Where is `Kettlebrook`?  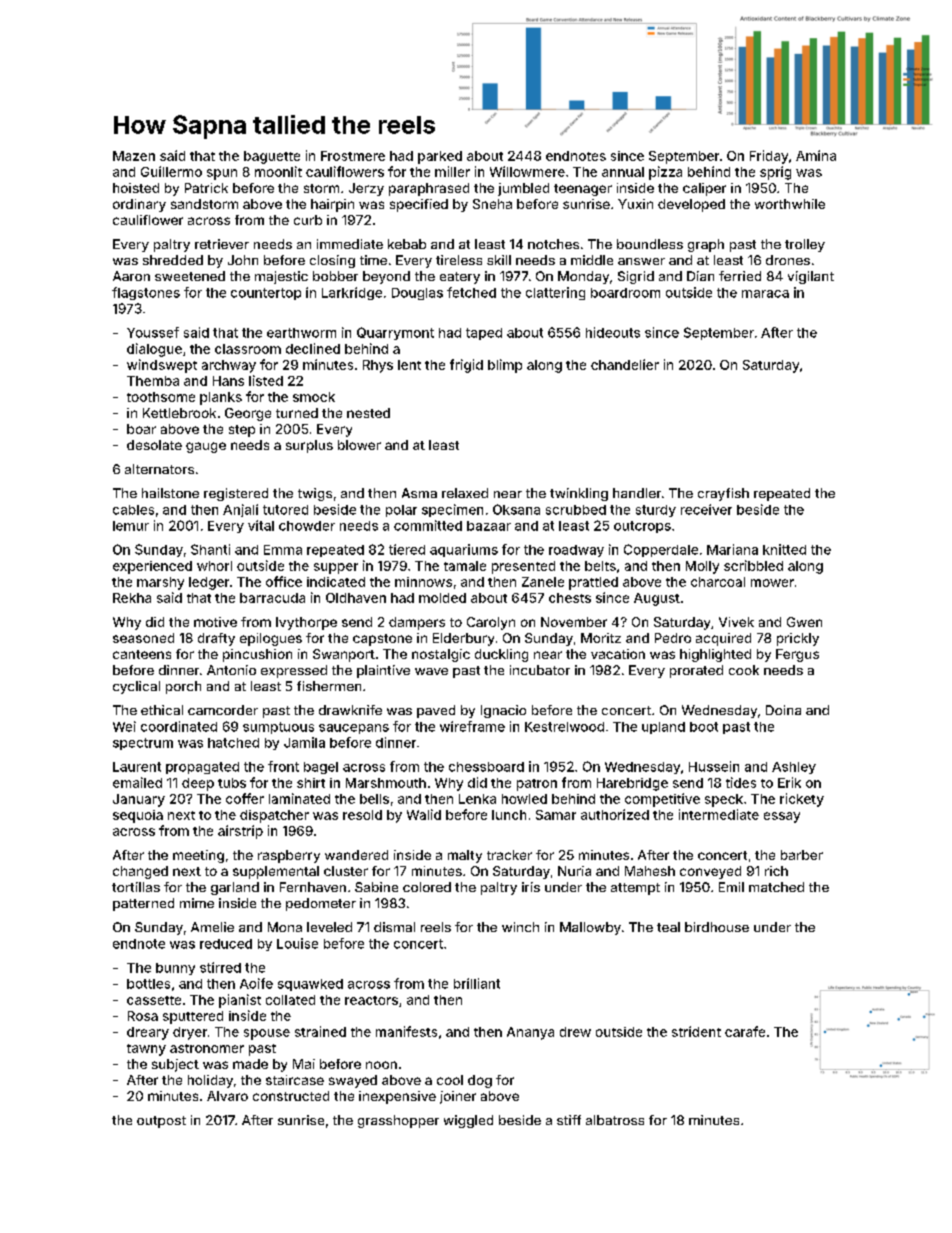 Kettlebrook is located at coordinates (179, 413).
